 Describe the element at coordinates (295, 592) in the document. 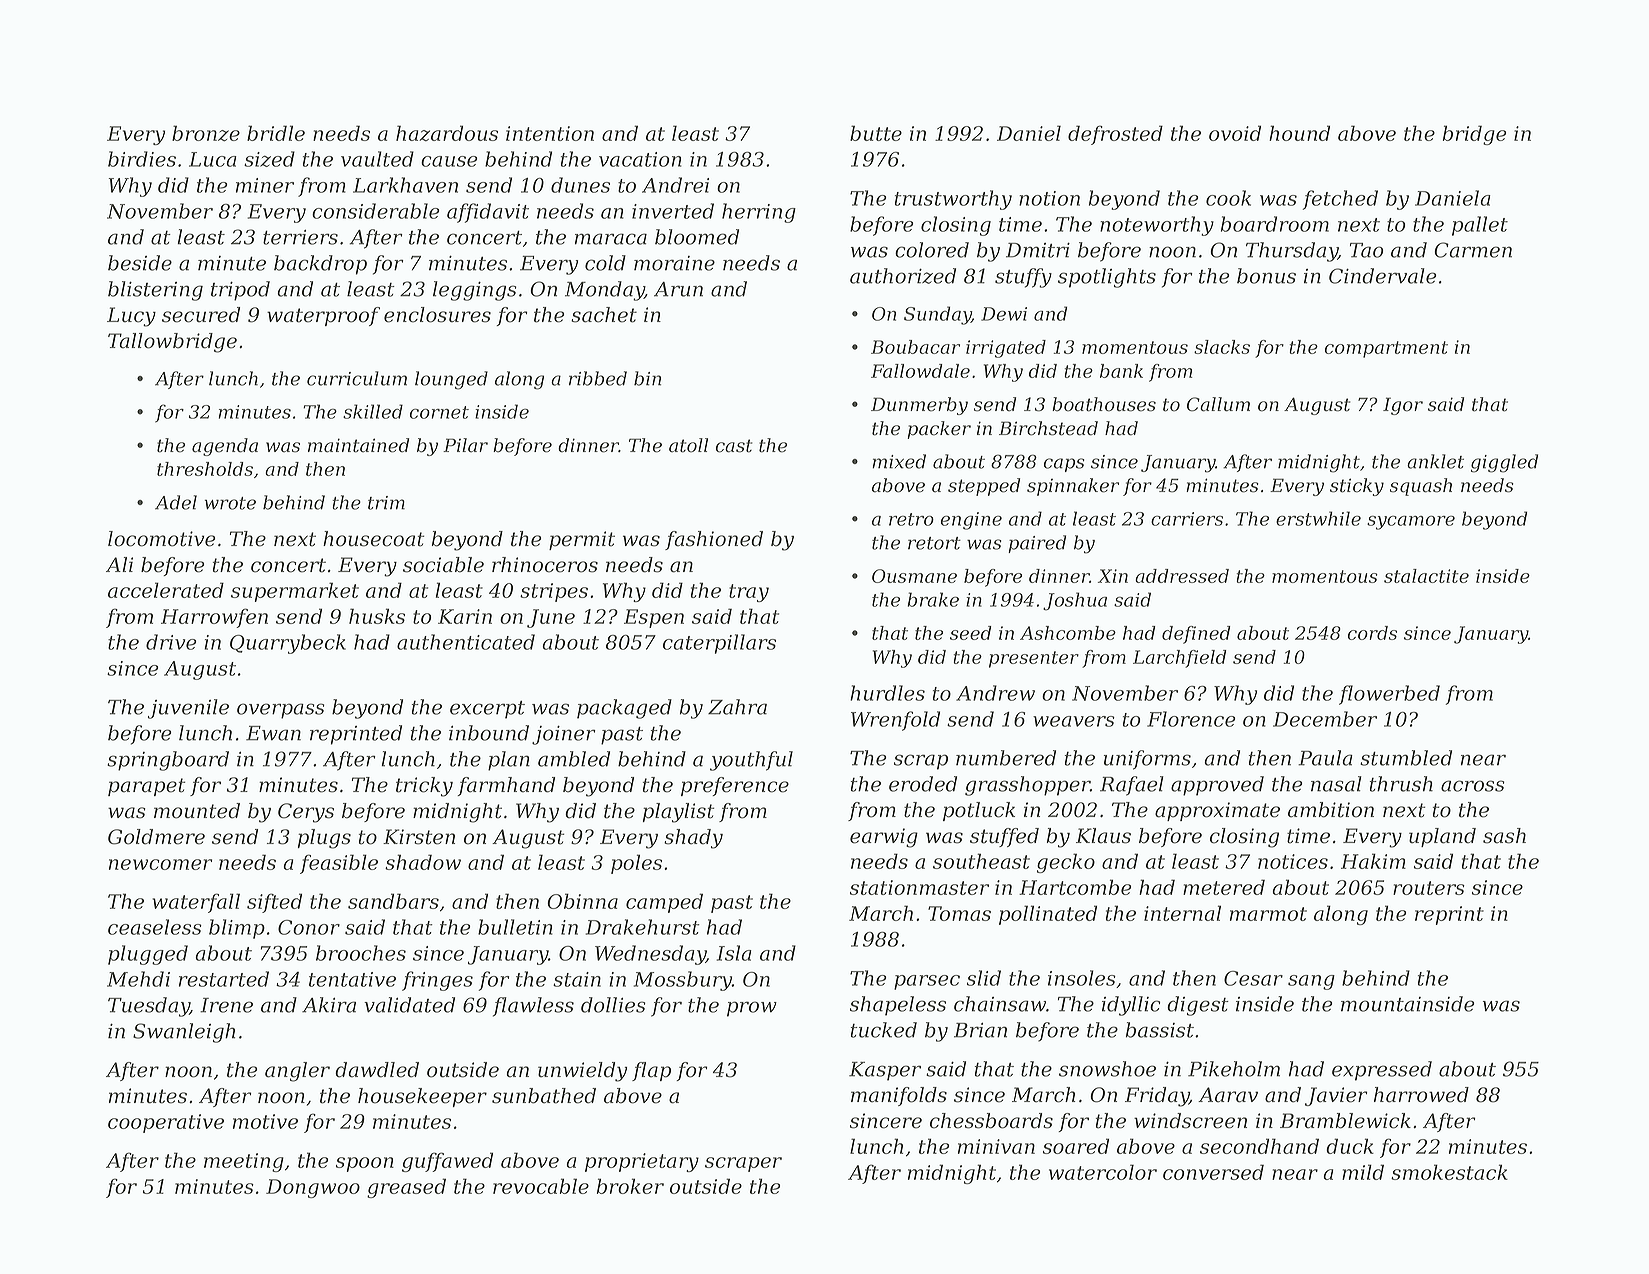

I see `supermarket` at that location.
